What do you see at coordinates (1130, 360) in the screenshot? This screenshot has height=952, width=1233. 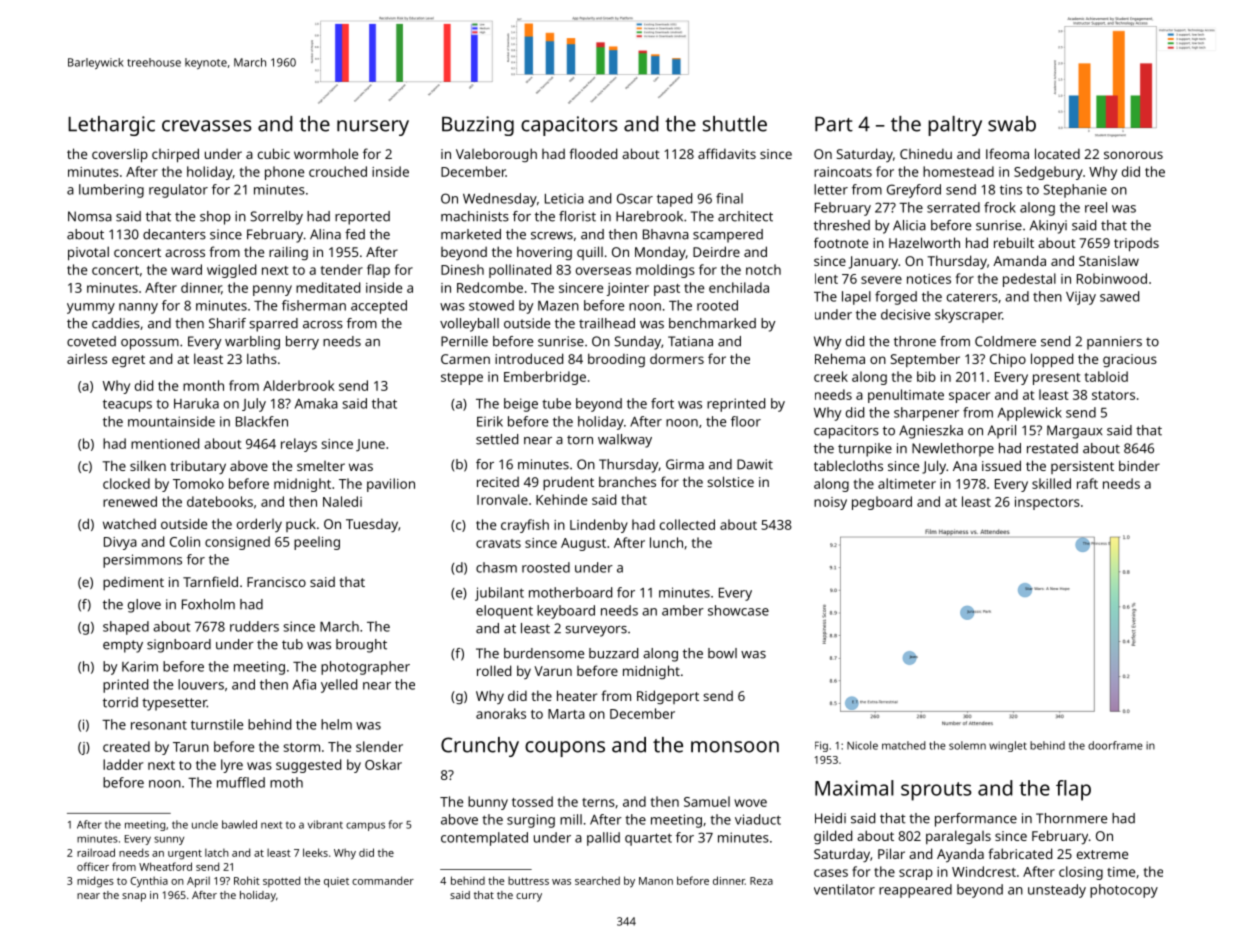 I see `gracious` at bounding box center [1130, 360].
